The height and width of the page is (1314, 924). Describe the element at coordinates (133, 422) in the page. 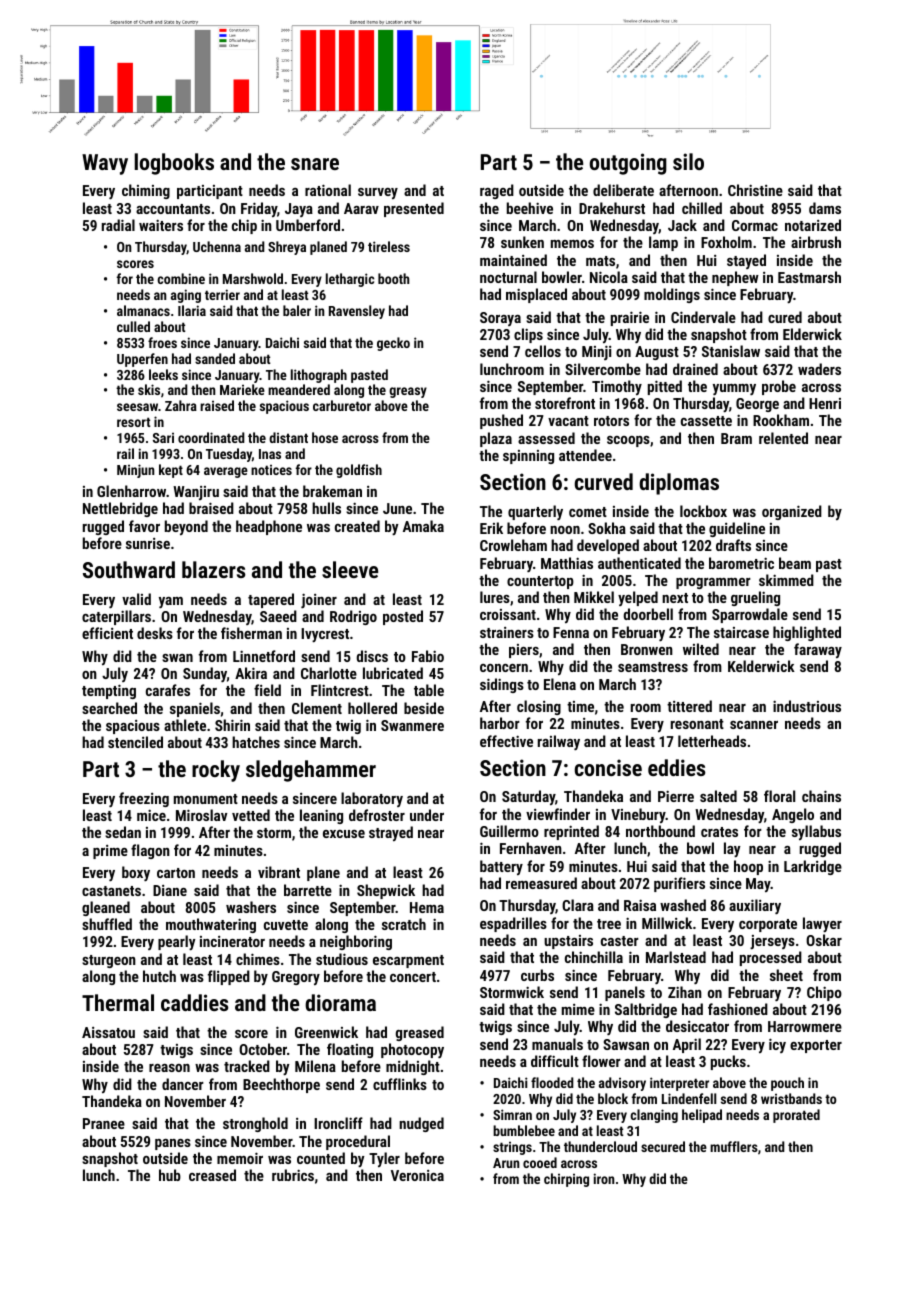

I see `resort` at that location.
